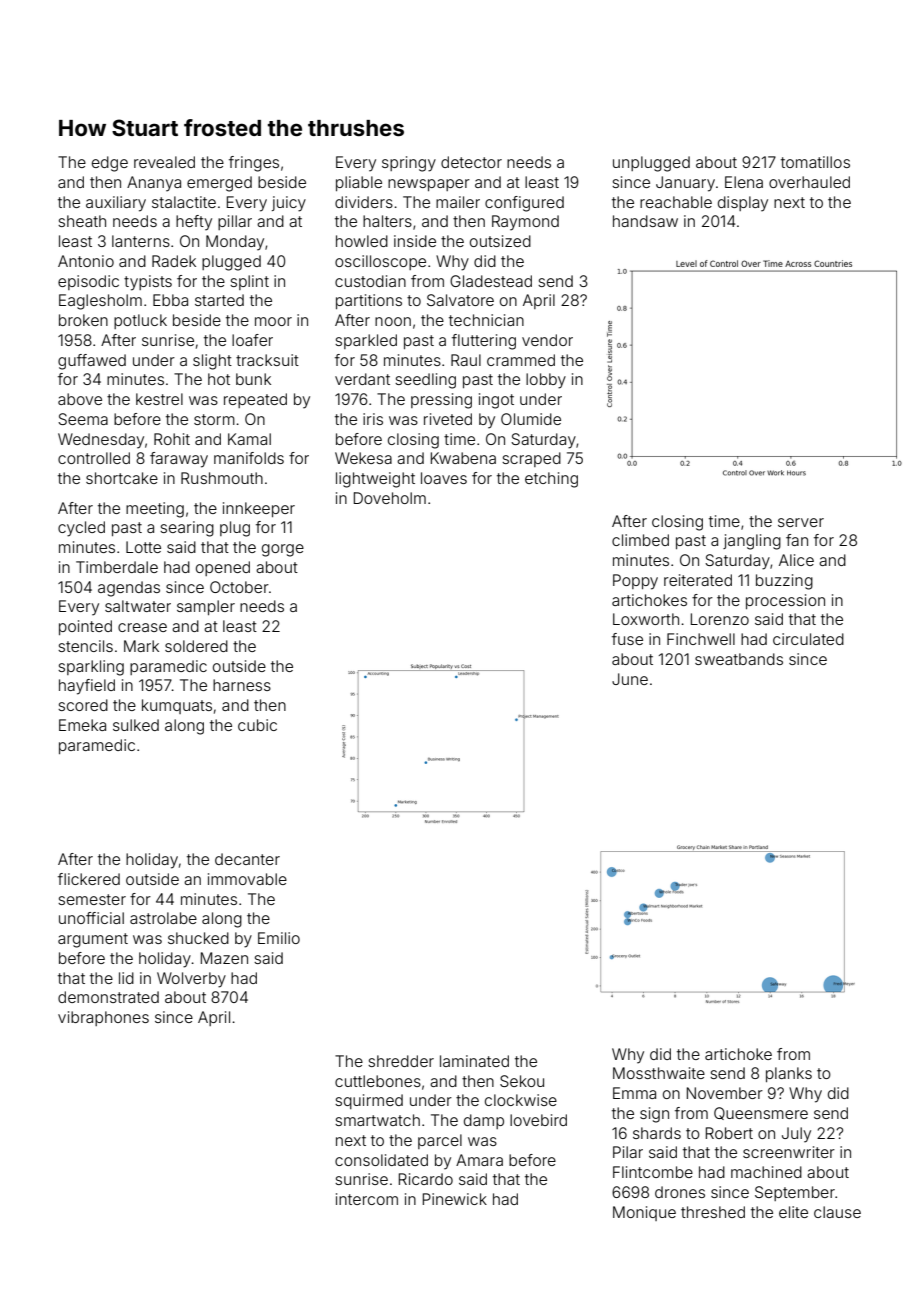  What do you see at coordinates (279, 938) in the image?
I see `Emilio` at bounding box center [279, 938].
